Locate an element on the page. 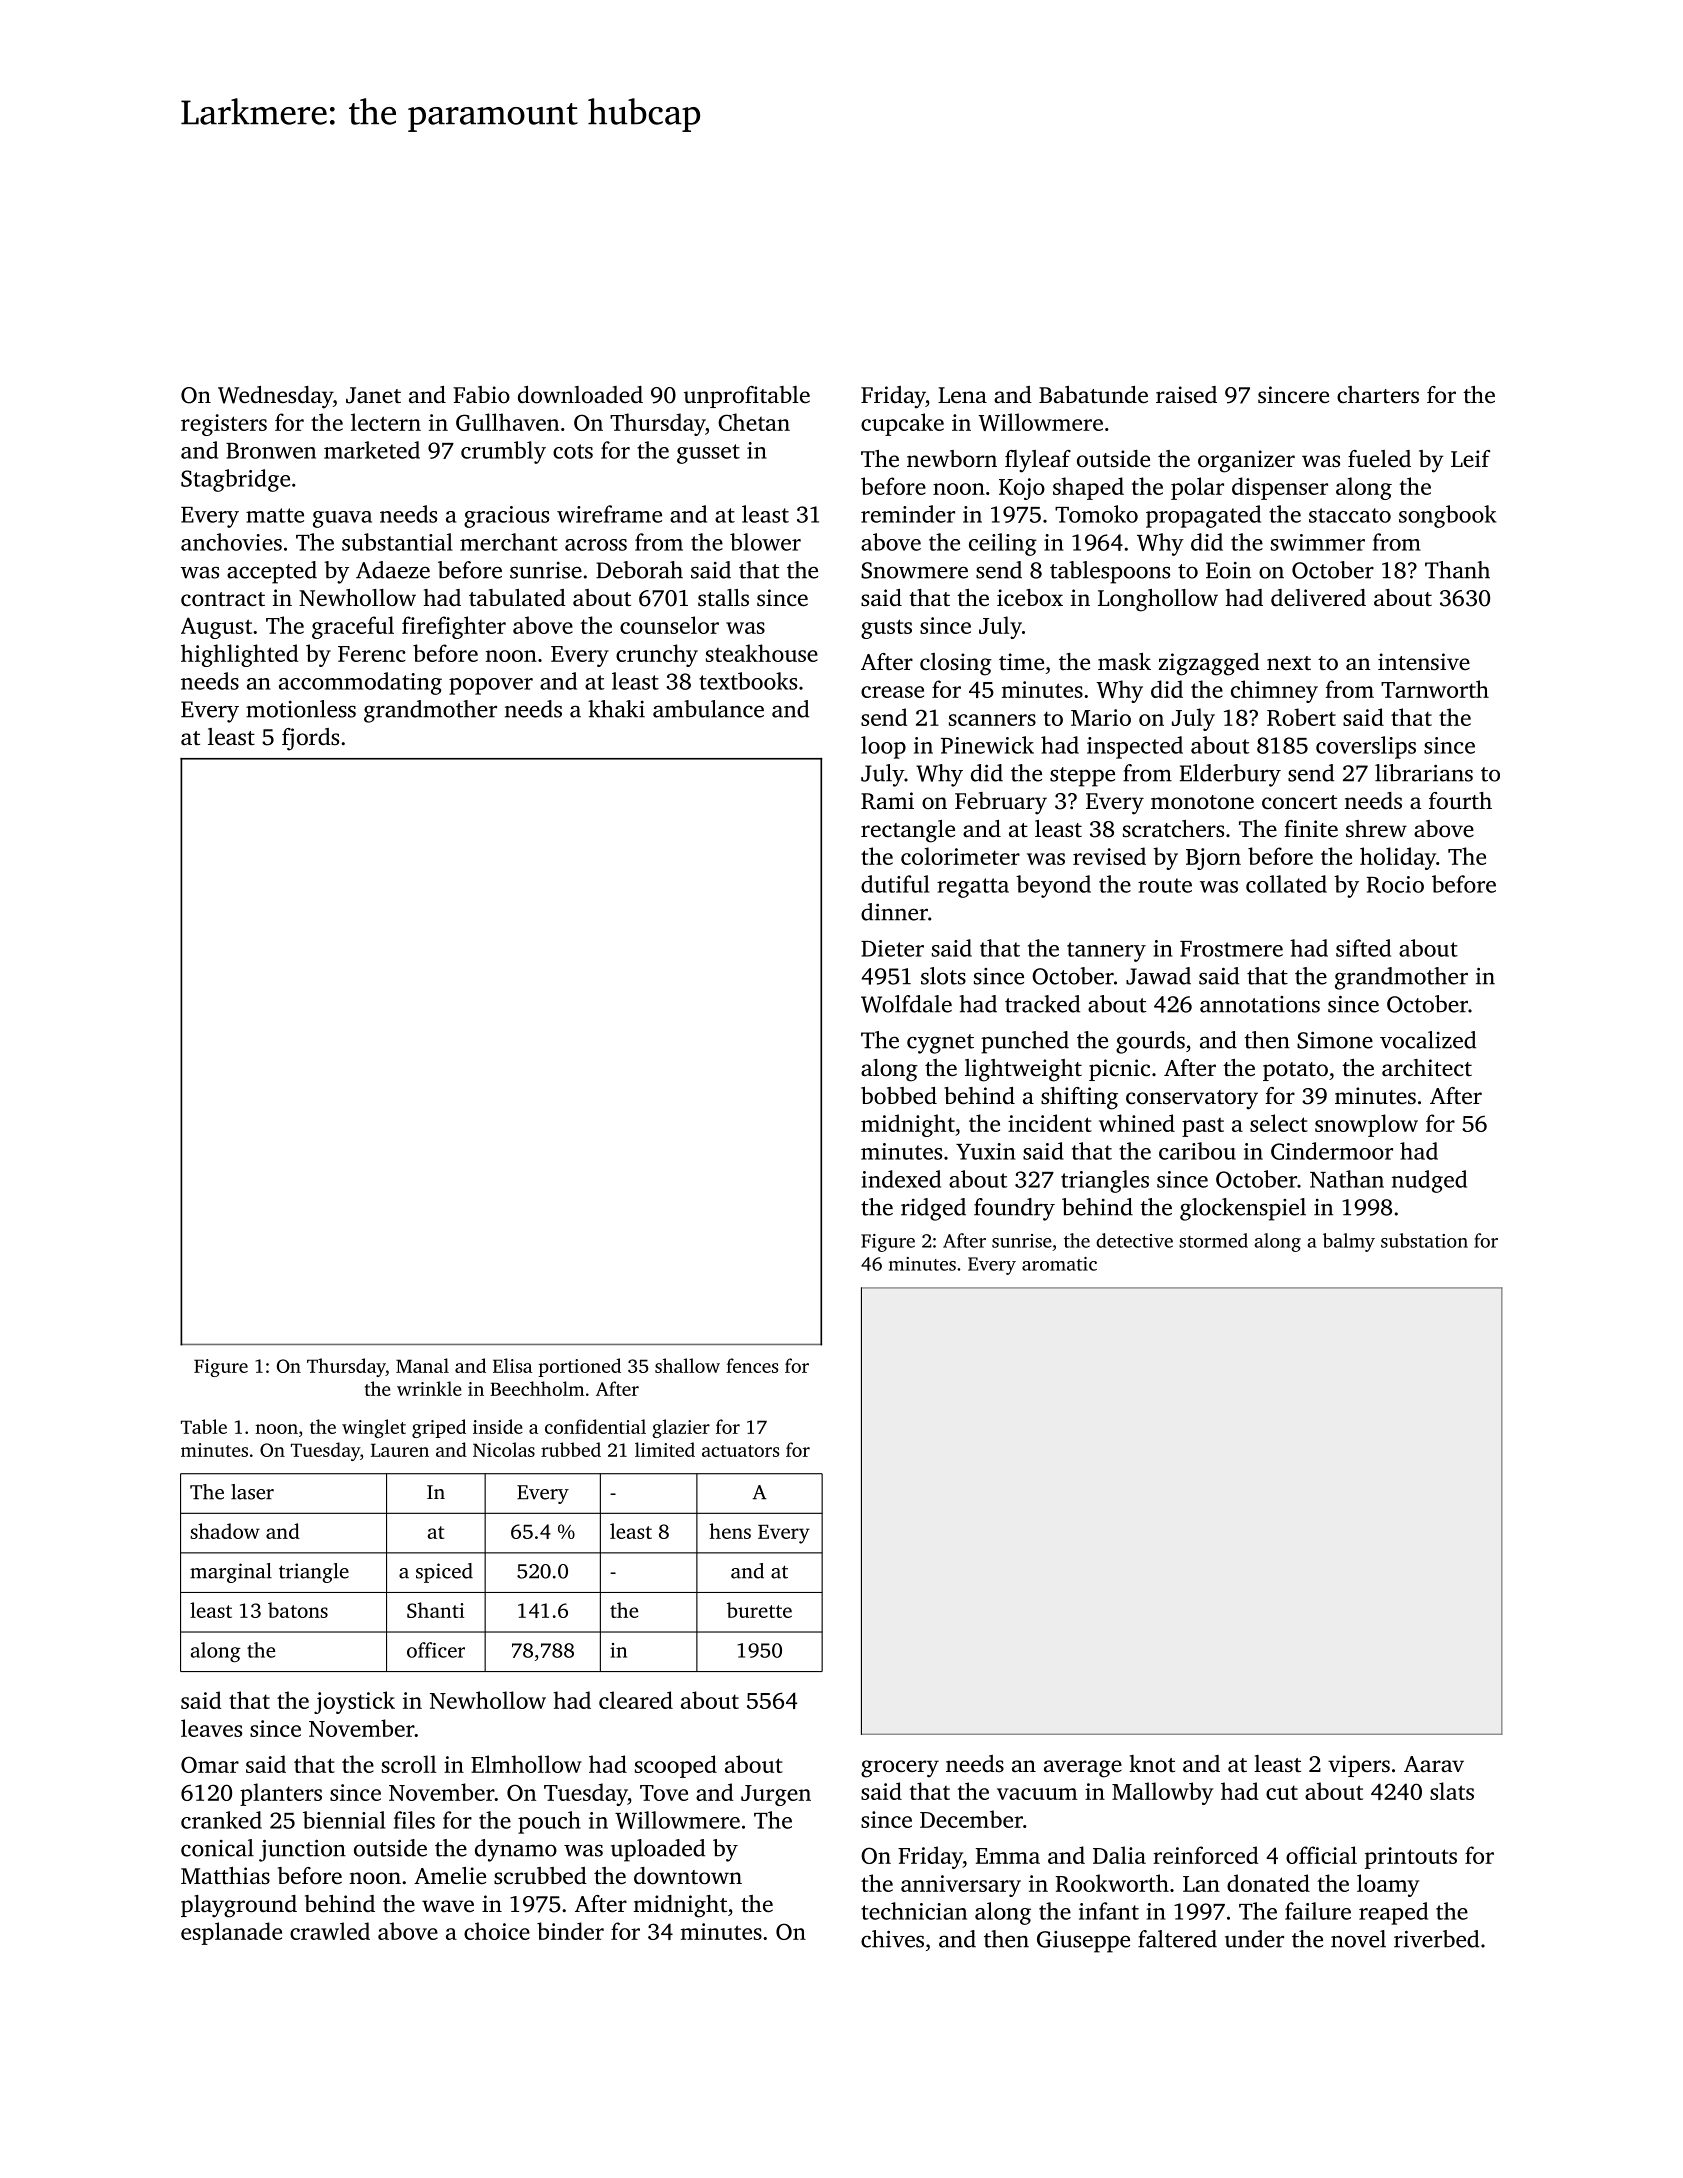  loop is located at coordinates (883, 747).
